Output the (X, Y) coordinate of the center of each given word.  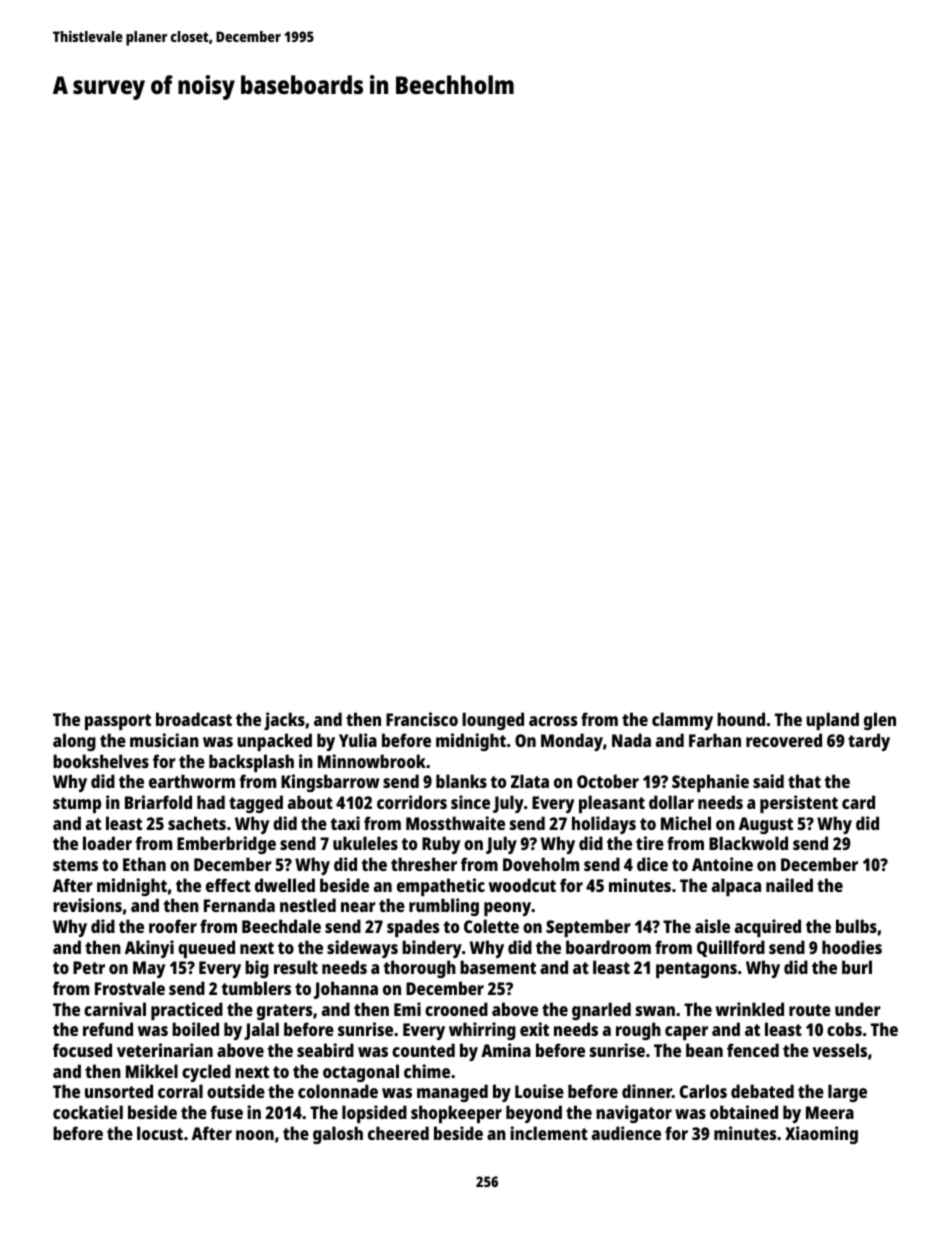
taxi (345, 823)
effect (228, 885)
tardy (869, 742)
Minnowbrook (372, 761)
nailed (789, 885)
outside (236, 1091)
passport (118, 722)
